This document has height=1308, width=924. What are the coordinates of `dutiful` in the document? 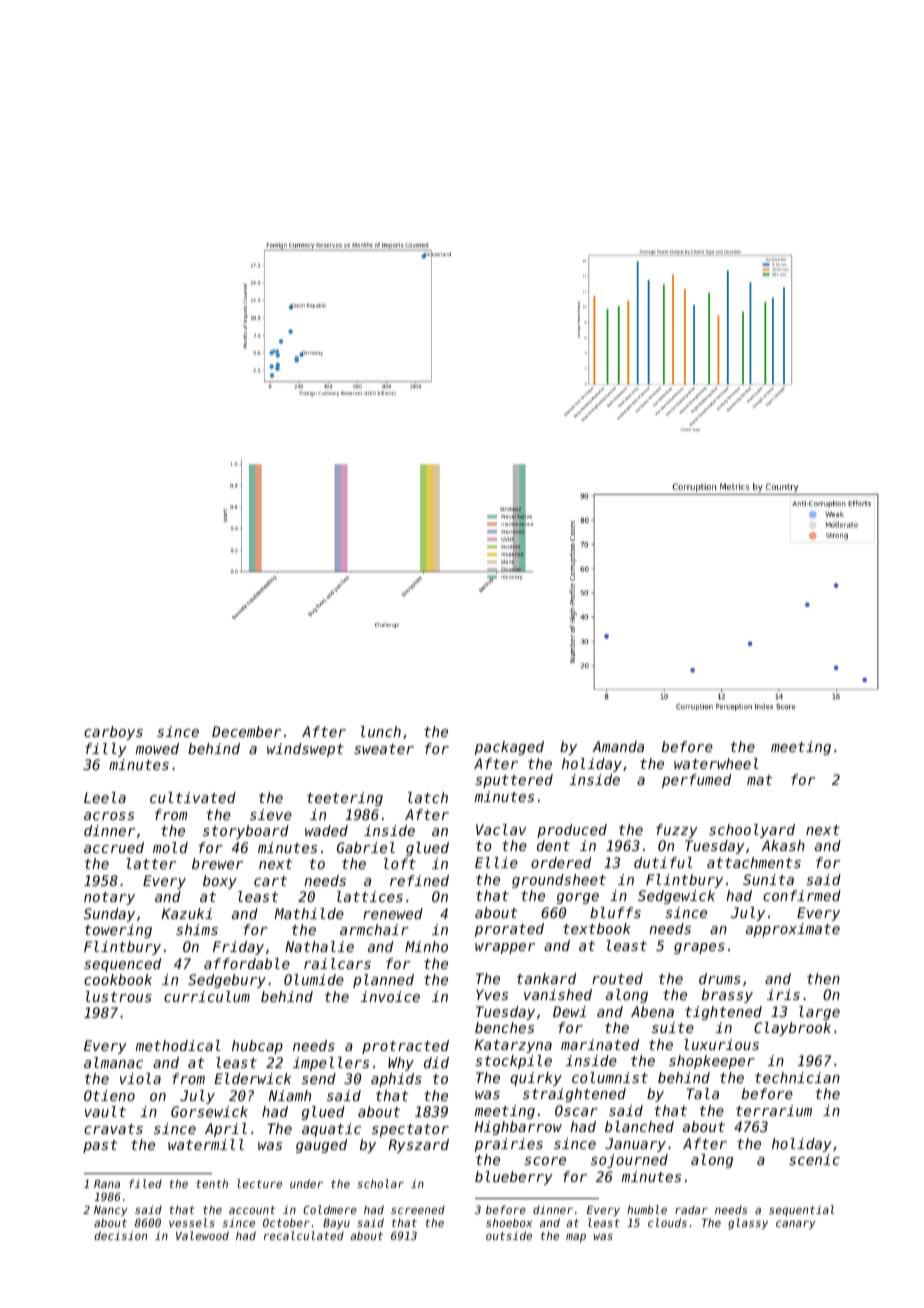 It's located at (663, 862).
